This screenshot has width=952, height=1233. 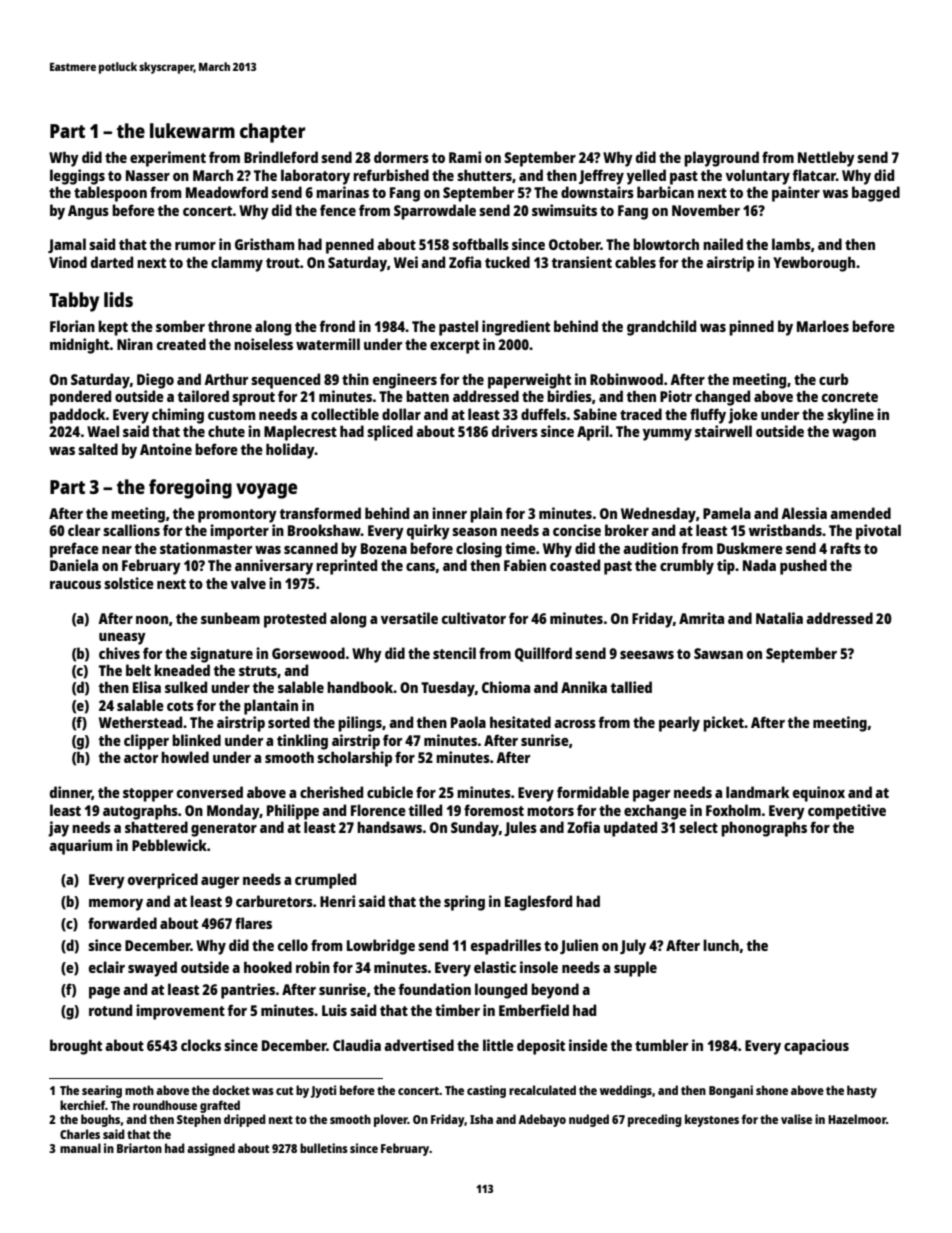 What do you see at coordinates (226, 431) in the screenshot?
I see `chute` at bounding box center [226, 431].
